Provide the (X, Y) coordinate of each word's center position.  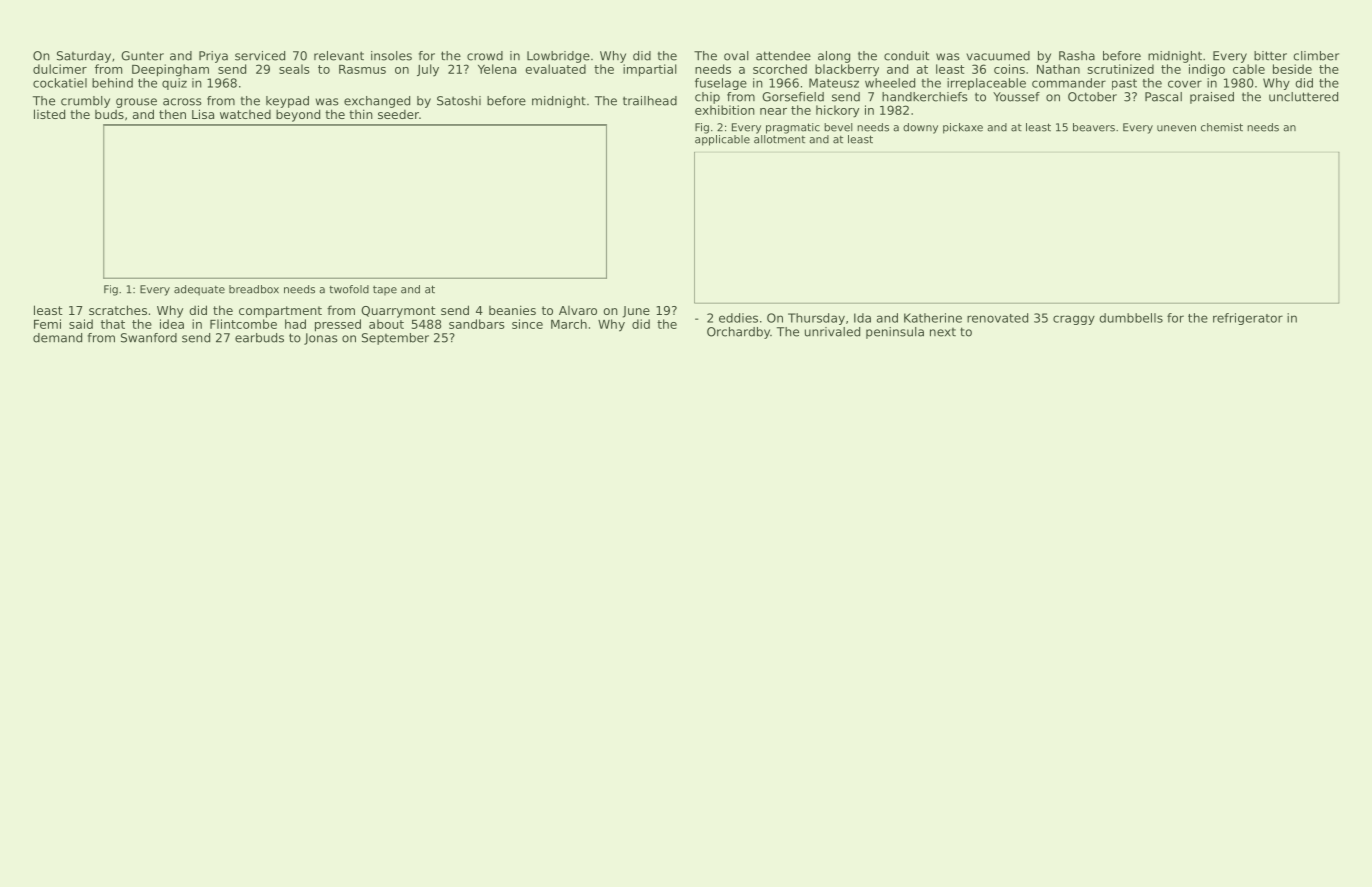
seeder (398, 114)
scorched (780, 69)
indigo (1207, 70)
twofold (349, 289)
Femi (47, 324)
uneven (1176, 128)
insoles (391, 56)
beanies (512, 310)
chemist (1222, 127)
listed (49, 114)
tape (385, 290)
